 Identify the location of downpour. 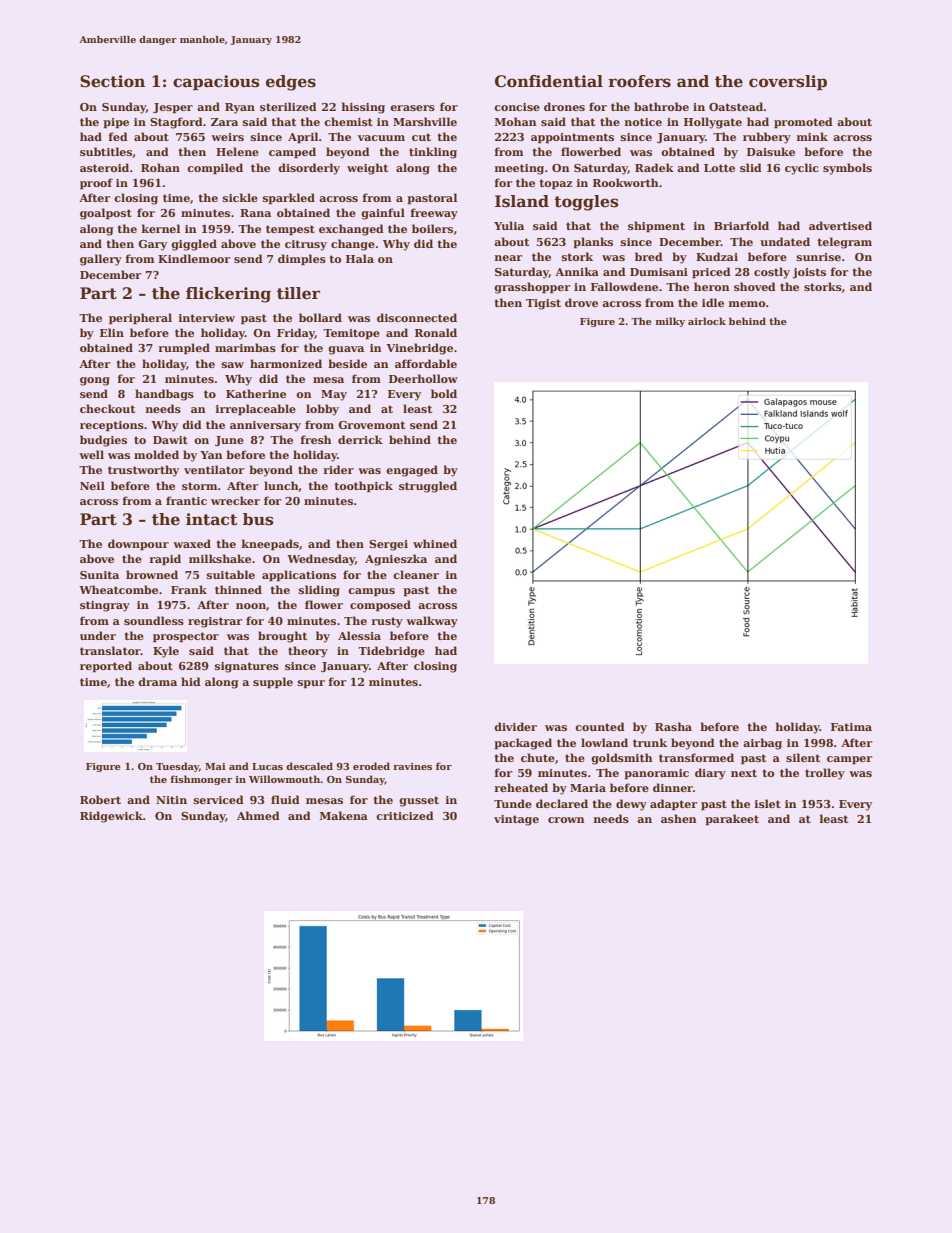
(138, 545).
